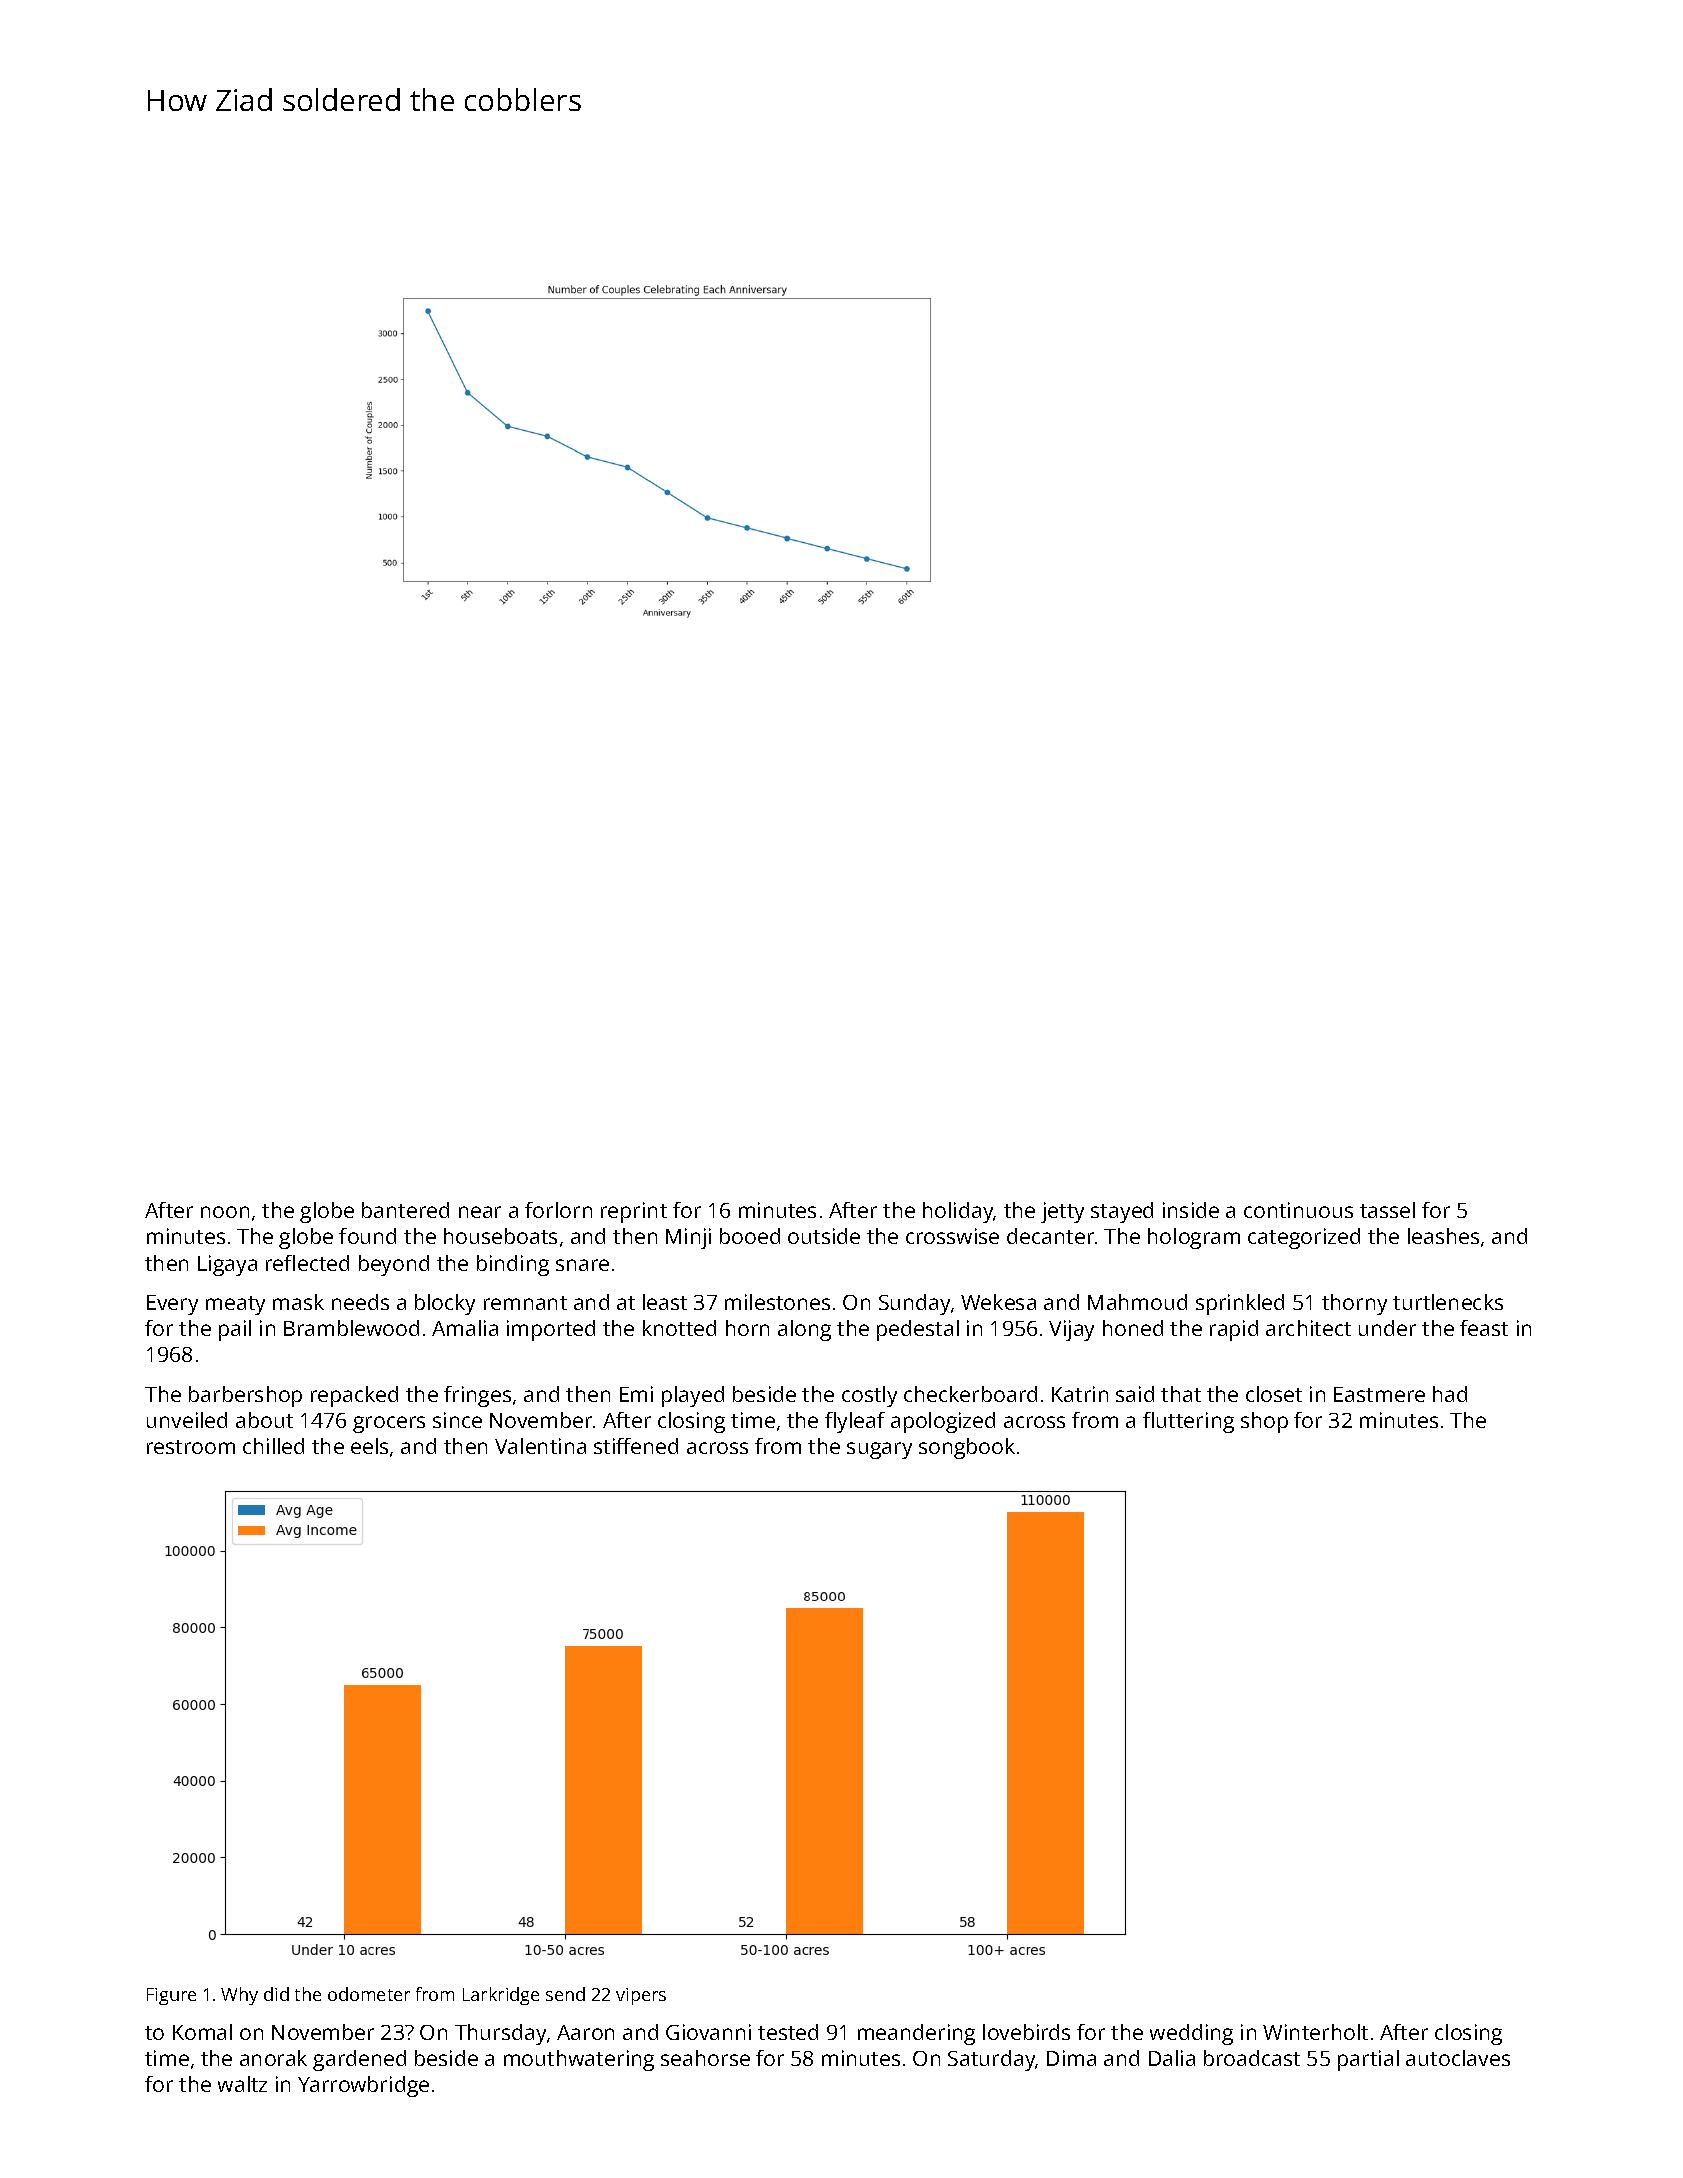  I want to click on reprint, so click(634, 1212).
